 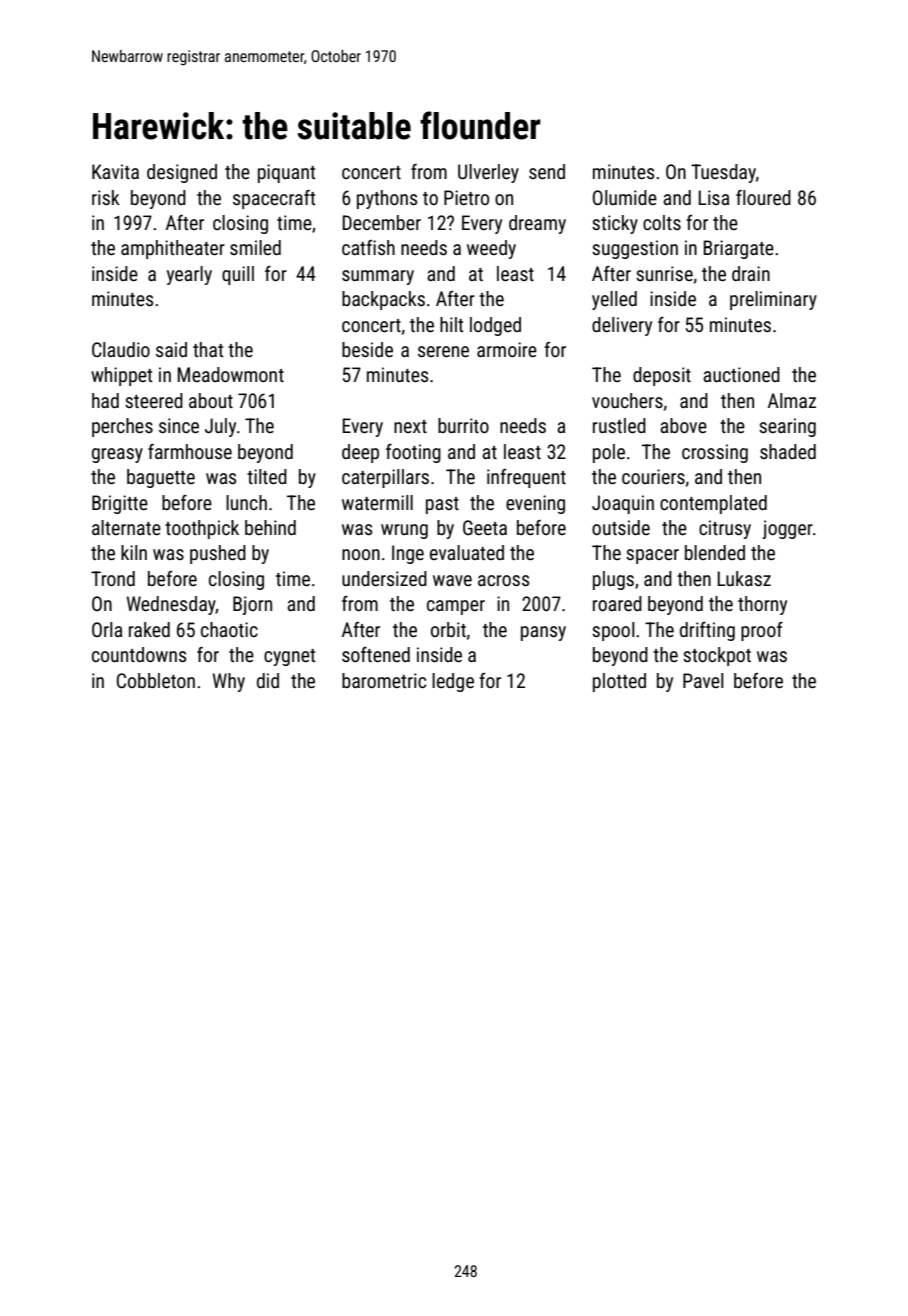 I want to click on Kavita, so click(x=115, y=171).
